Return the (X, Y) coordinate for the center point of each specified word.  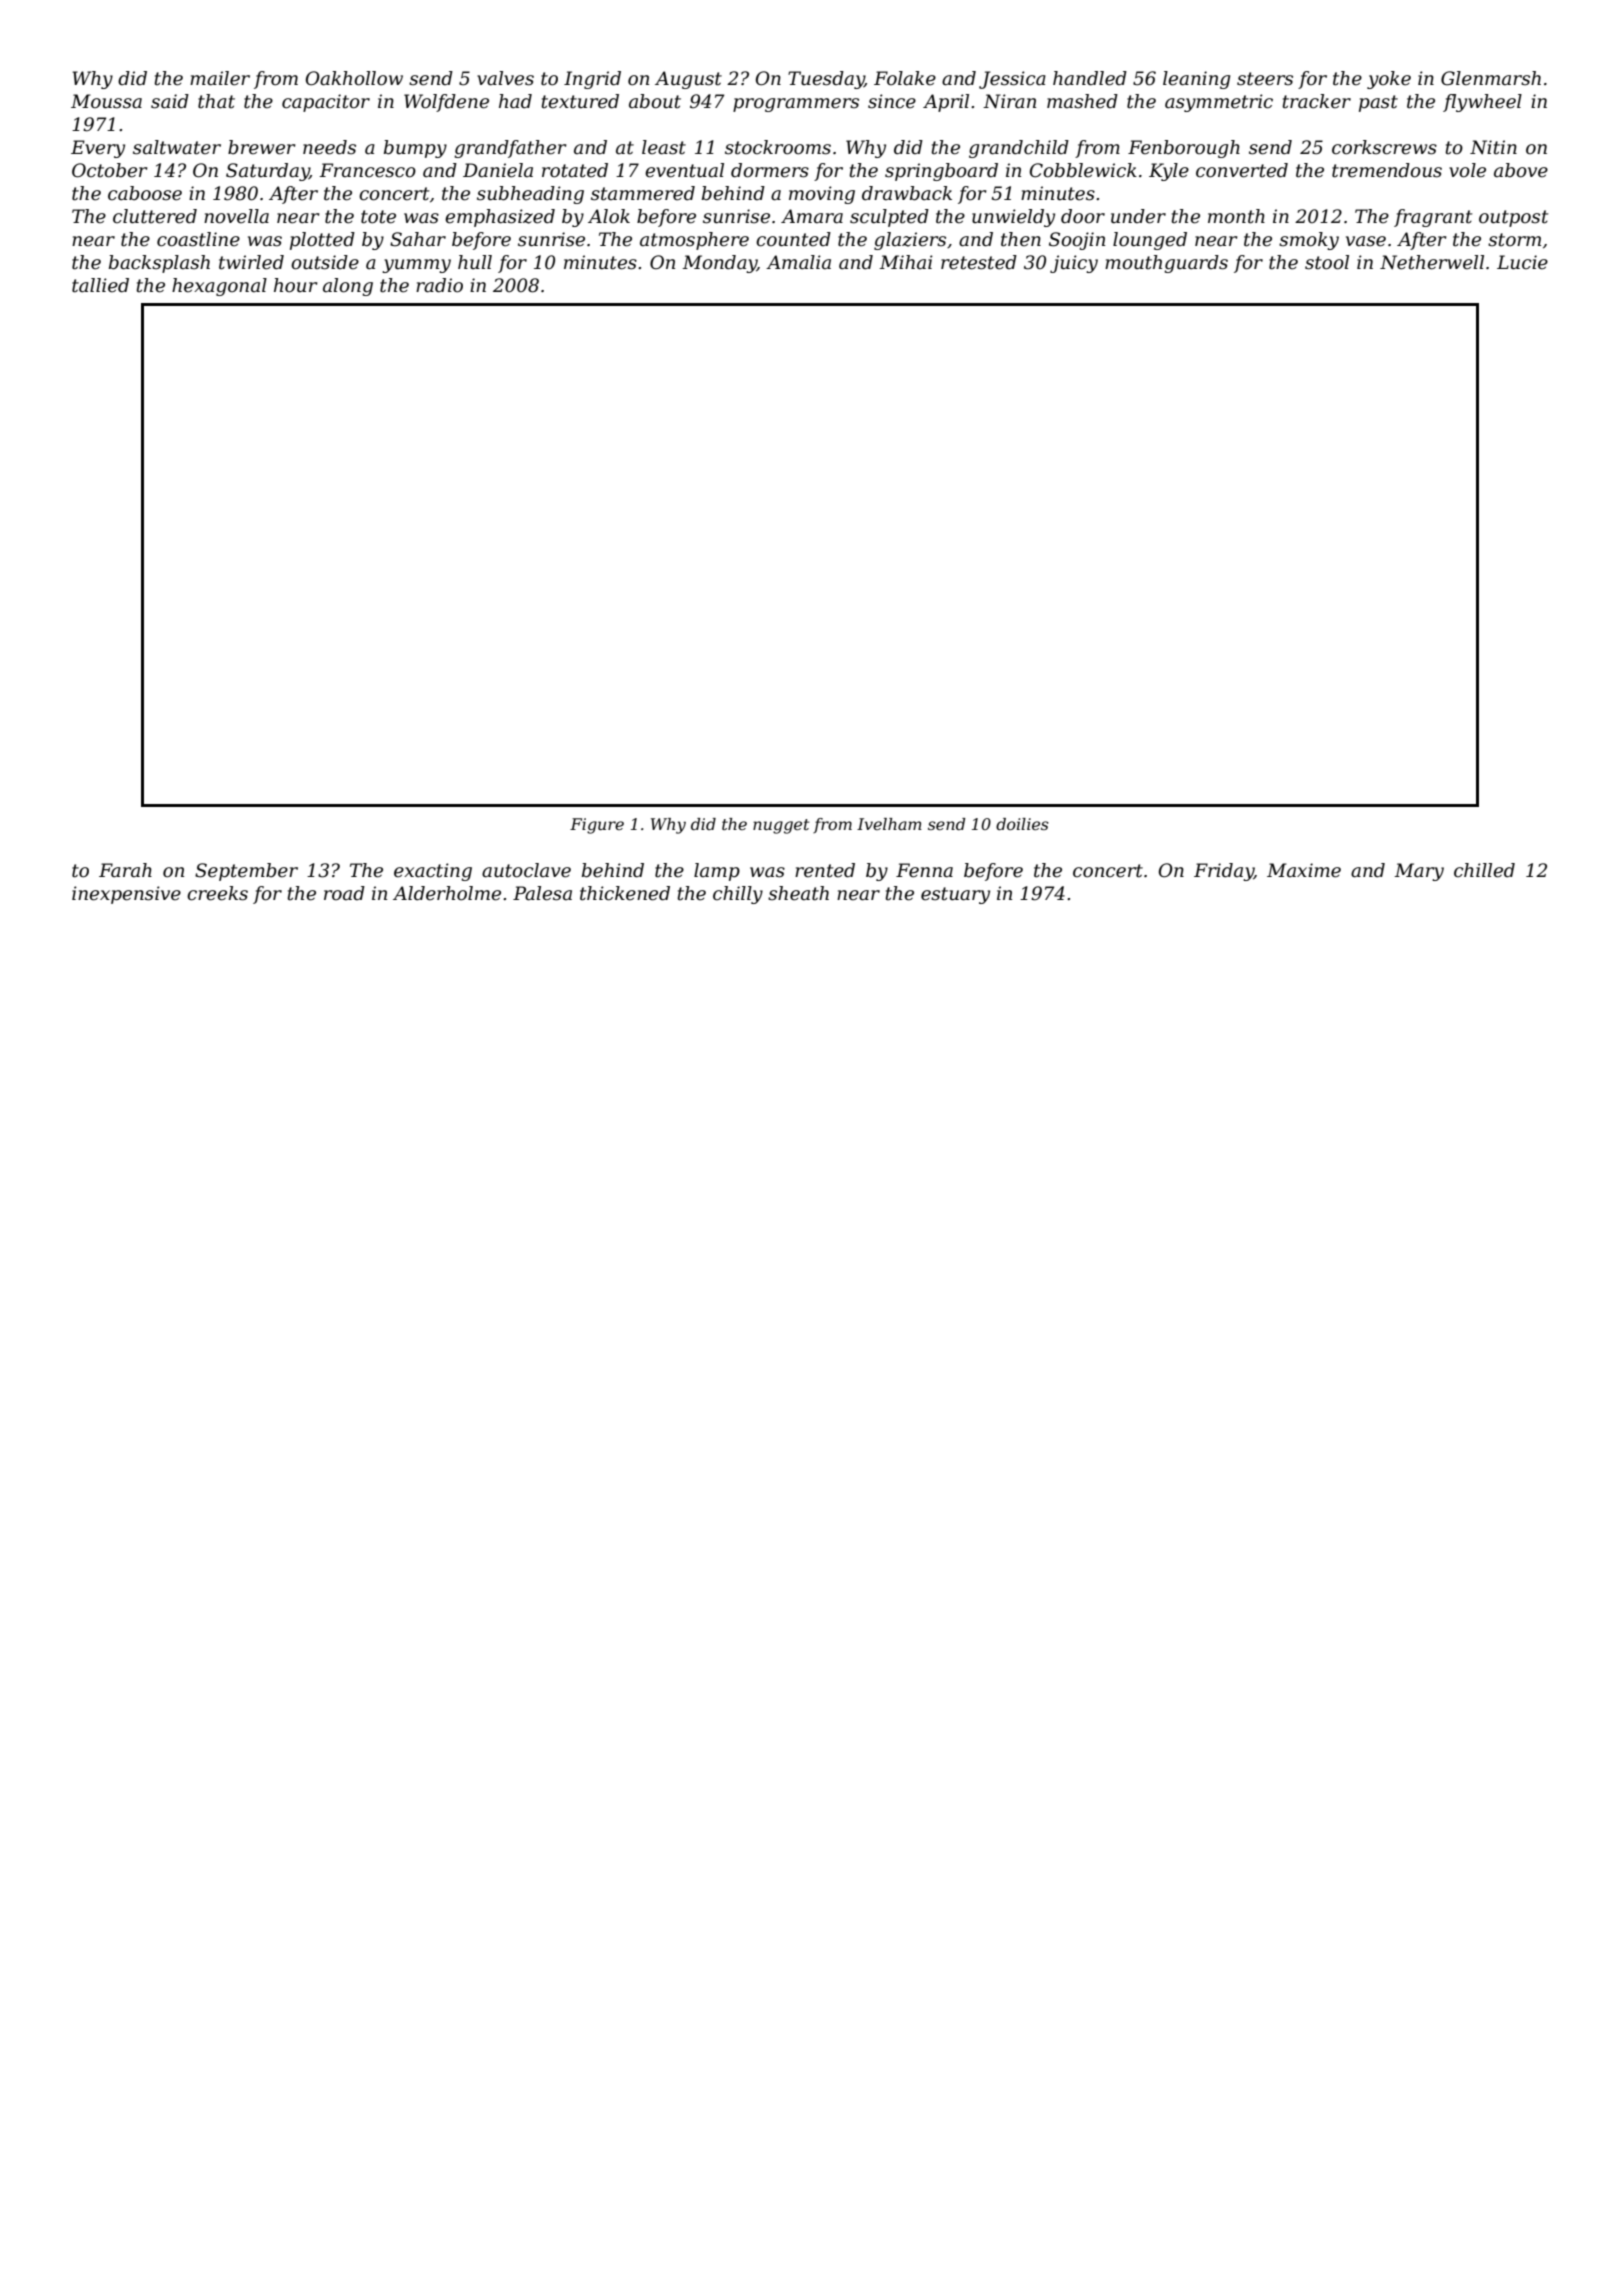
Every (98, 149)
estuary (955, 895)
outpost (1513, 218)
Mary (1419, 872)
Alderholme (447, 893)
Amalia (798, 262)
